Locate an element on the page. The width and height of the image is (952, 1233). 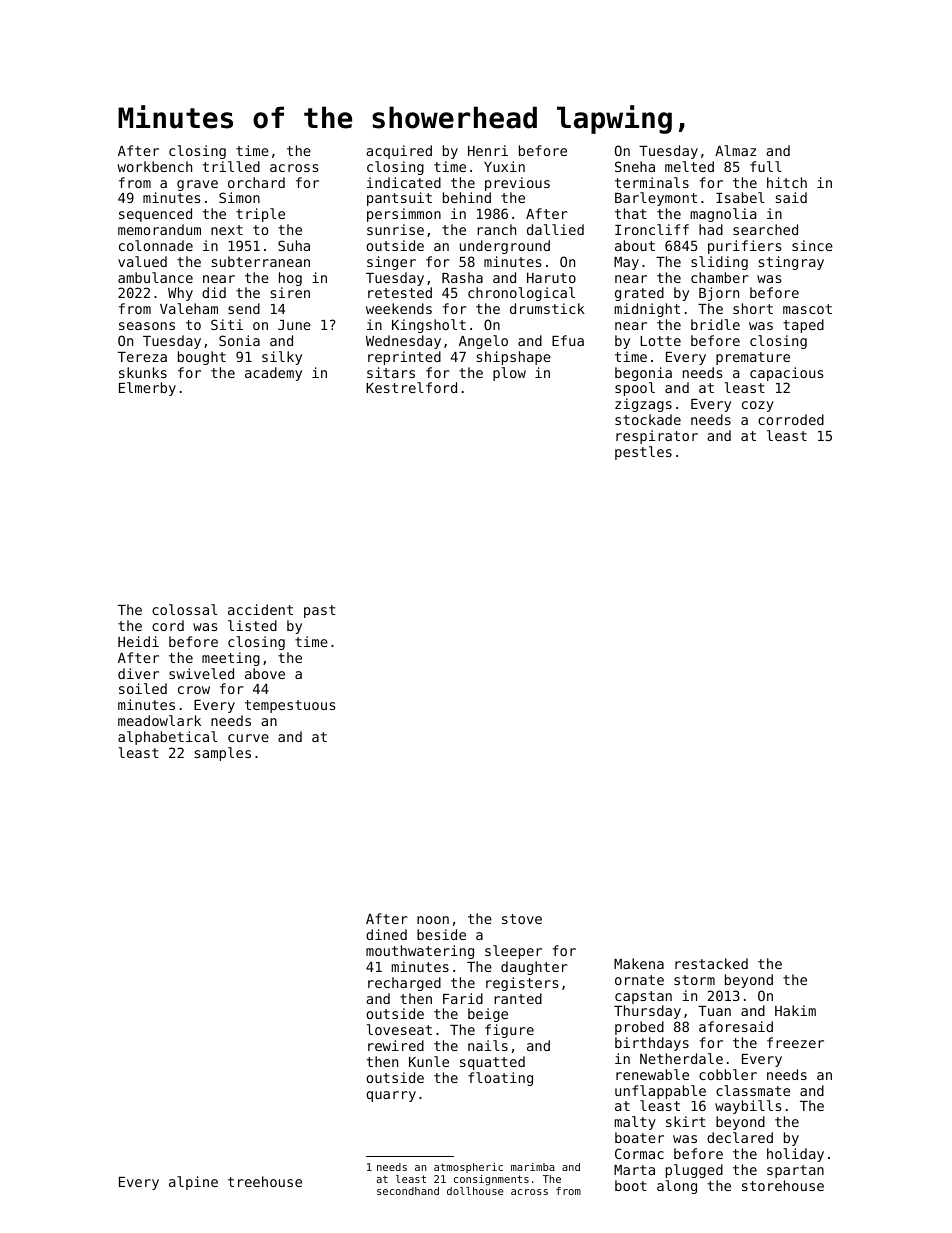
melted is located at coordinates (689, 166).
